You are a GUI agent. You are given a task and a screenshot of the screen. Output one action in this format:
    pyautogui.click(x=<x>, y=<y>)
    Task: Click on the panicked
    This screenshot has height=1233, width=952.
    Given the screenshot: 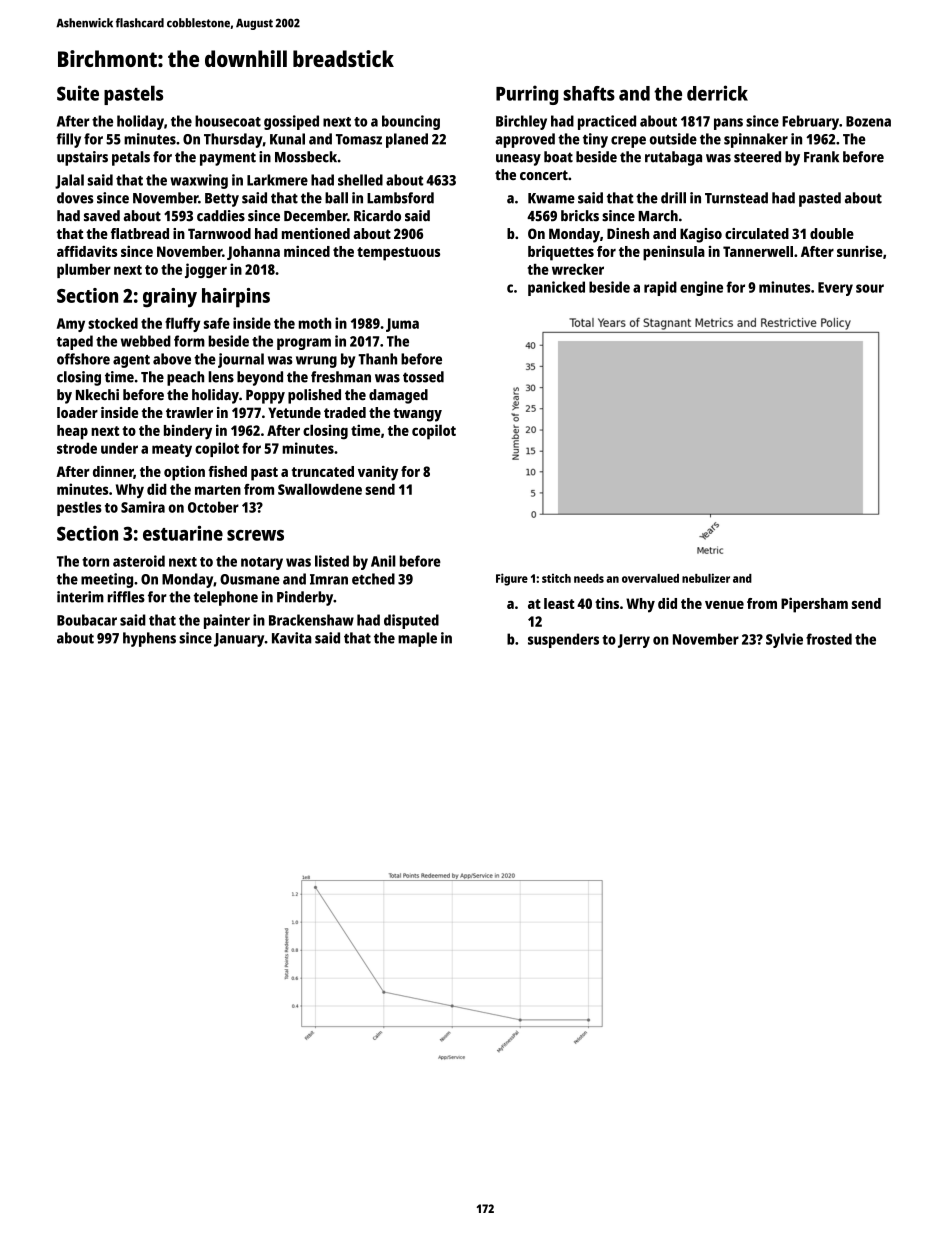 What is the action you would take?
    pyautogui.click(x=556, y=288)
